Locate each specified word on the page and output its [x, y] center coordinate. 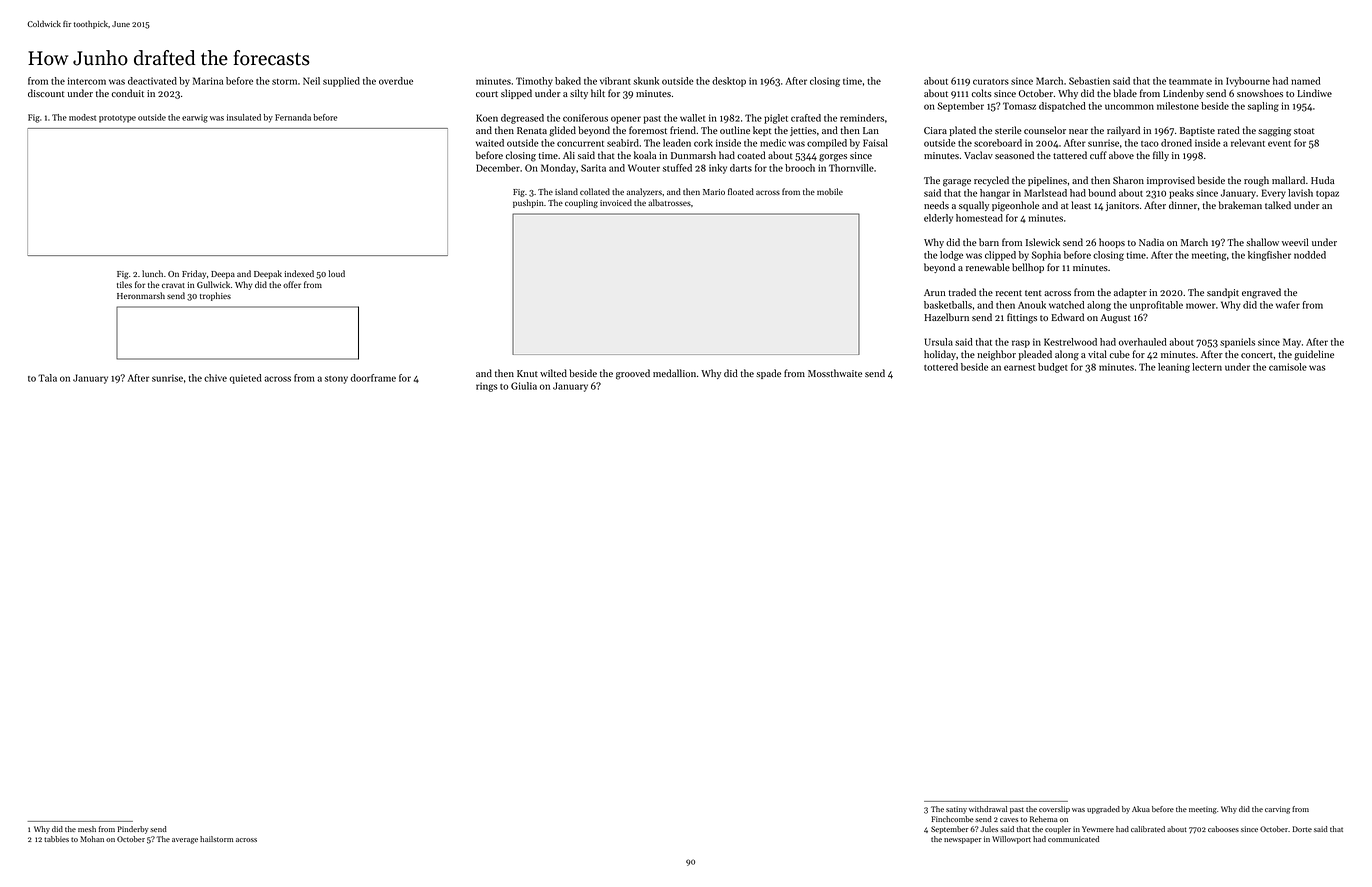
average [185, 841]
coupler [1058, 830]
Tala [47, 378]
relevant [1248, 143]
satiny [956, 810]
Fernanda [293, 117]
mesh [87, 829]
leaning [1174, 368]
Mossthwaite [835, 373]
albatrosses [669, 202]
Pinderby [133, 830]
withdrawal [988, 809]
